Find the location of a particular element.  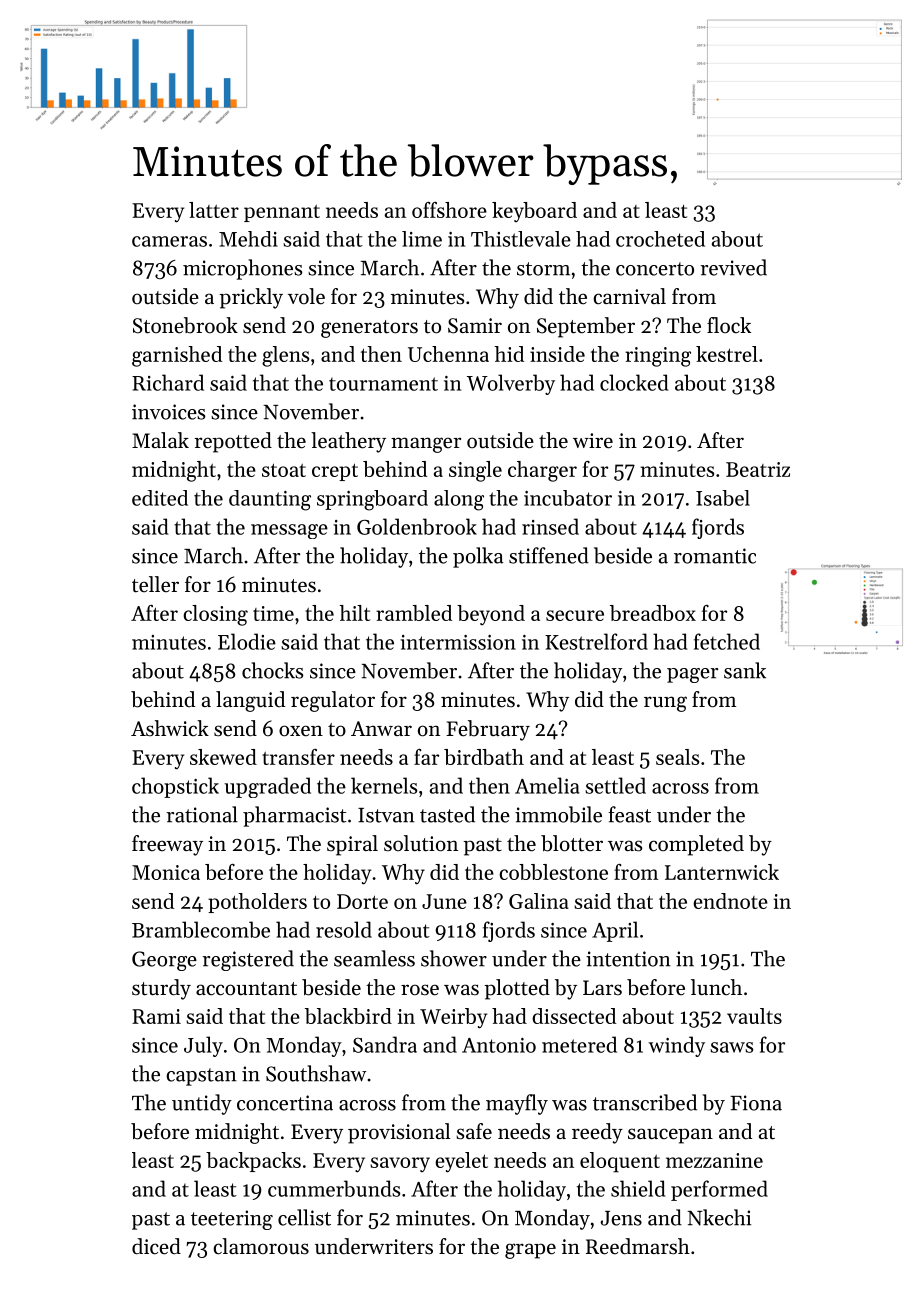

rose is located at coordinates (420, 990).
